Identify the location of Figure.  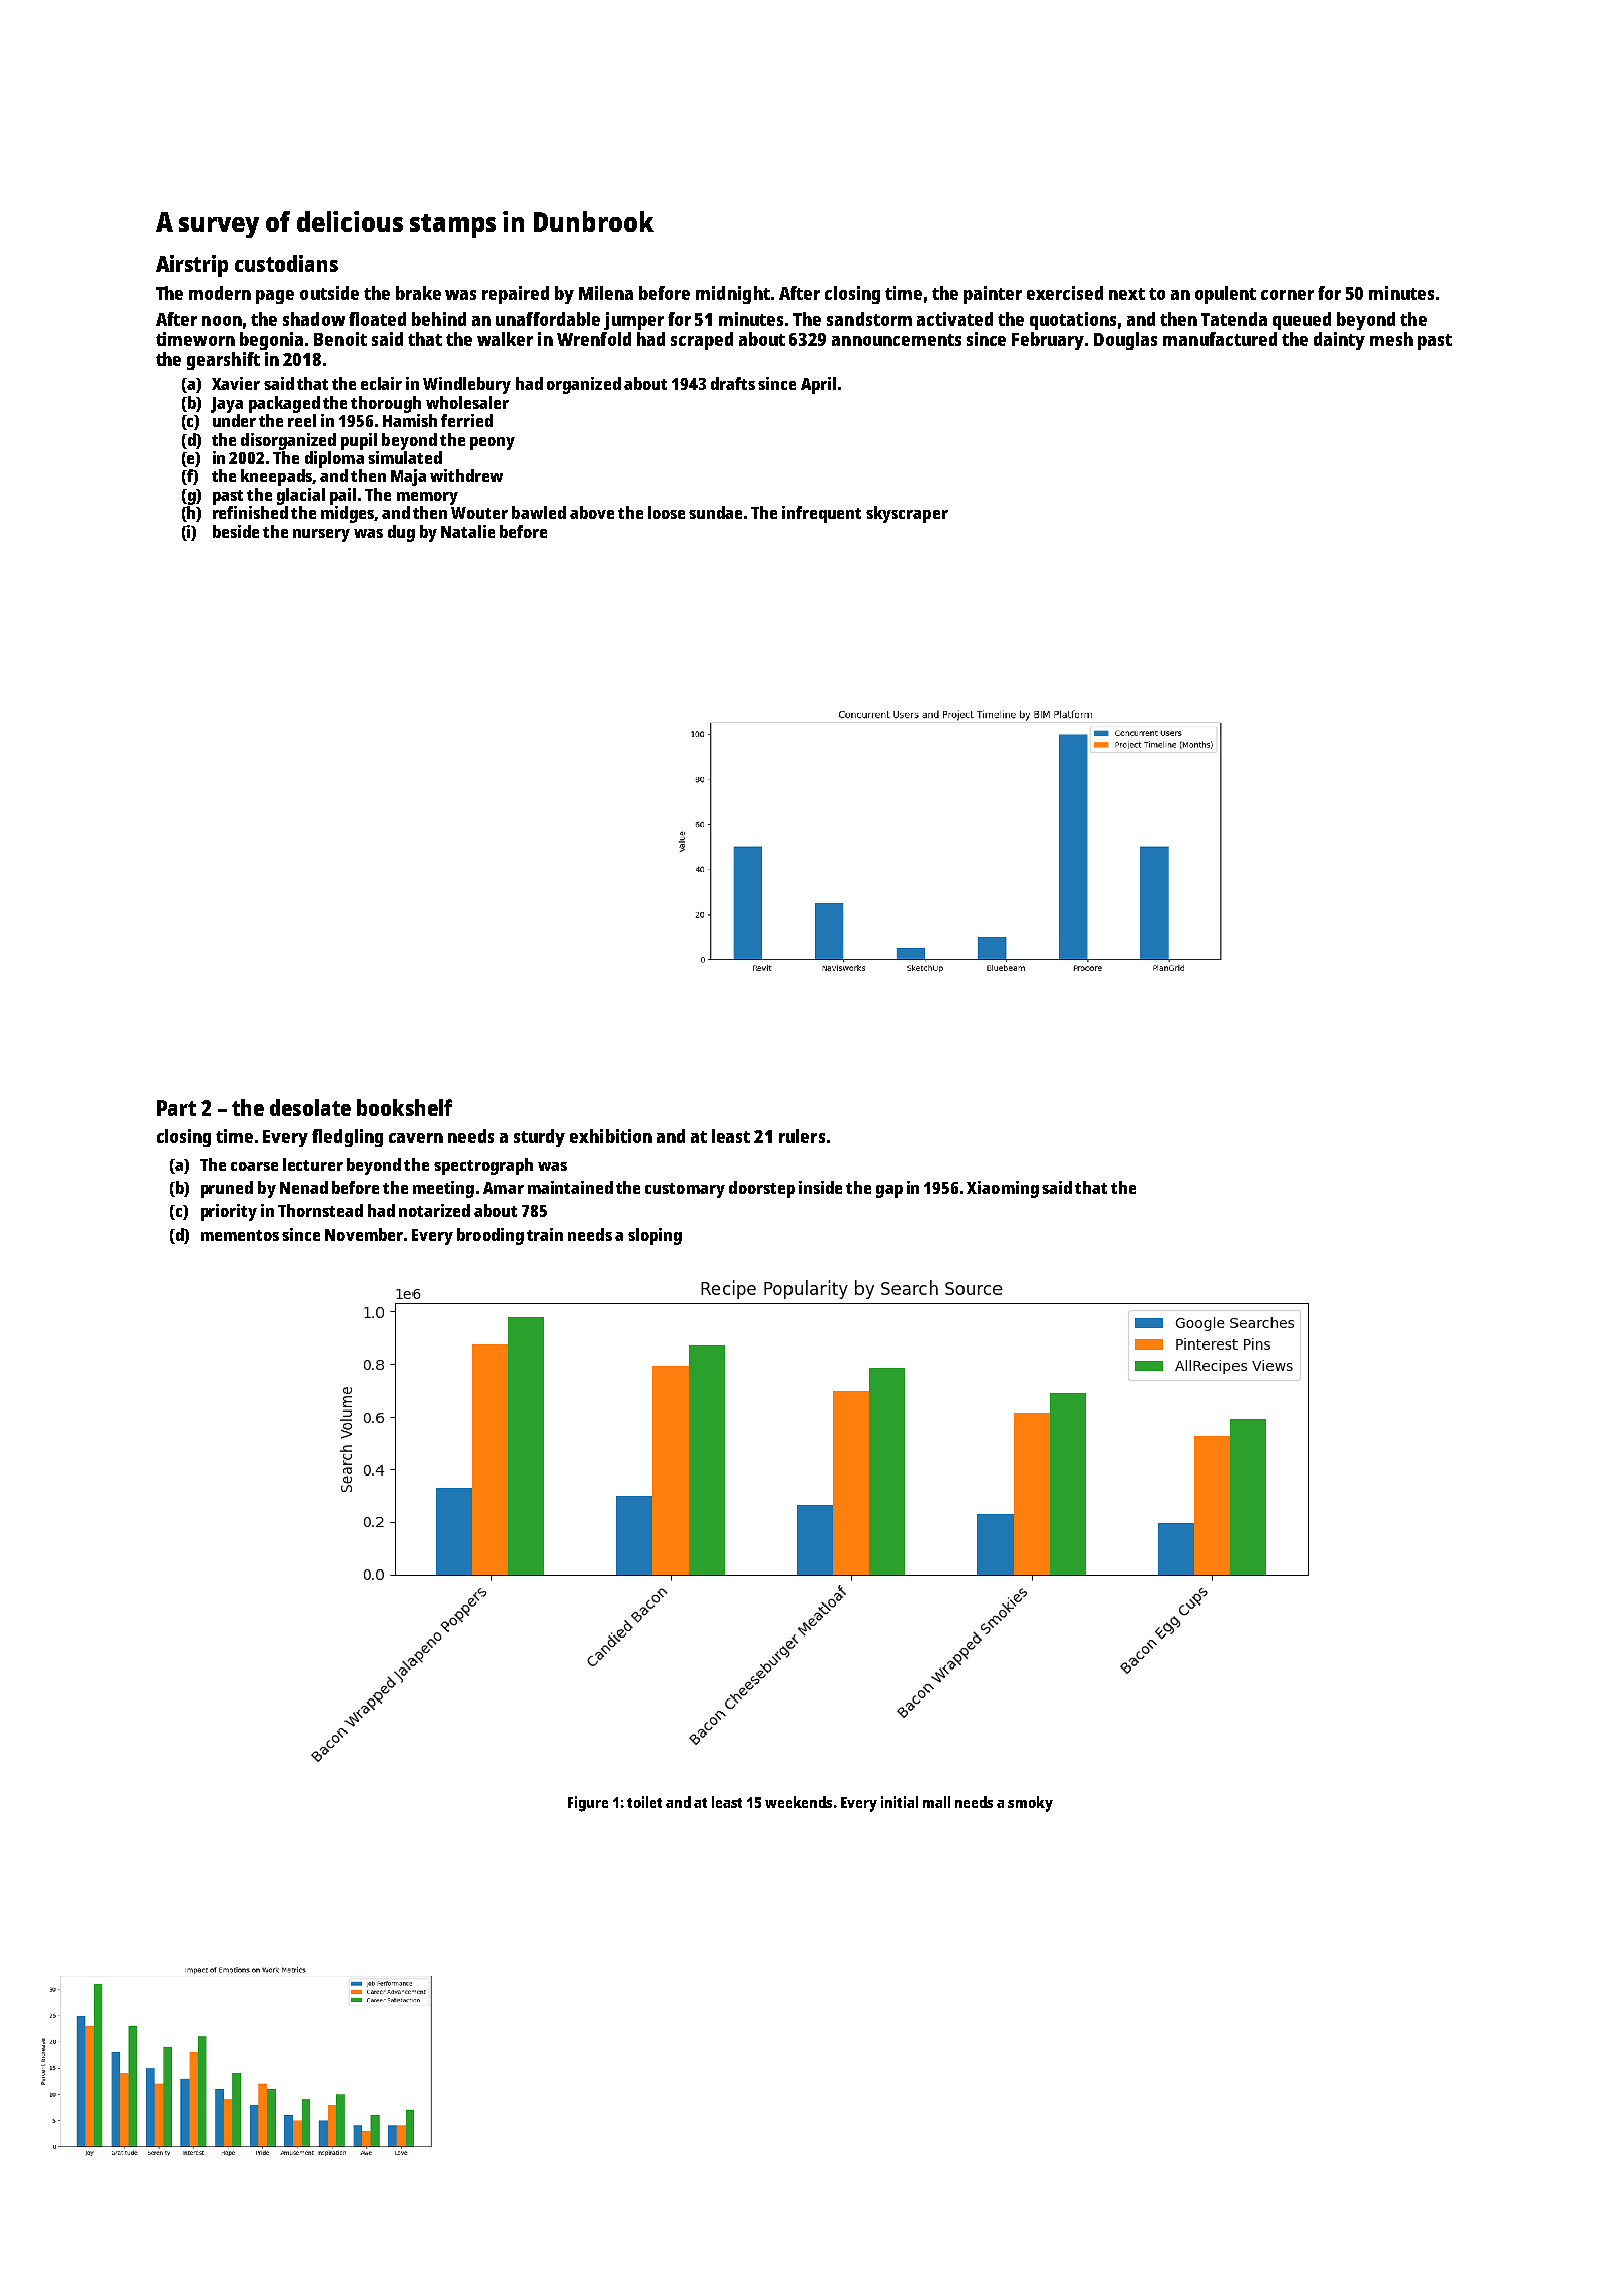
(588, 1804).
